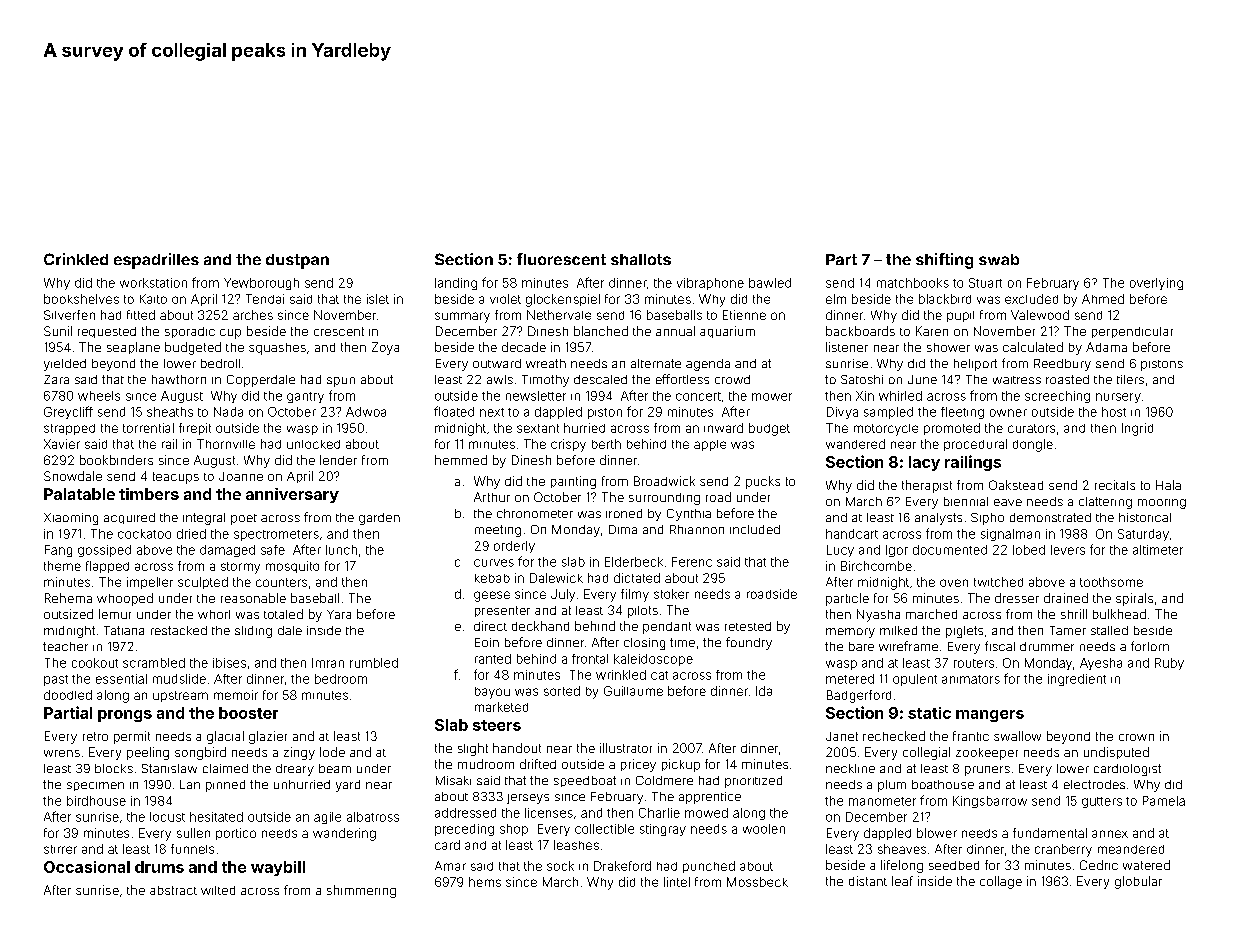 The width and height of the screenshot is (1233, 952). Describe the element at coordinates (228, 412) in the screenshot. I see `Nada` at that location.
